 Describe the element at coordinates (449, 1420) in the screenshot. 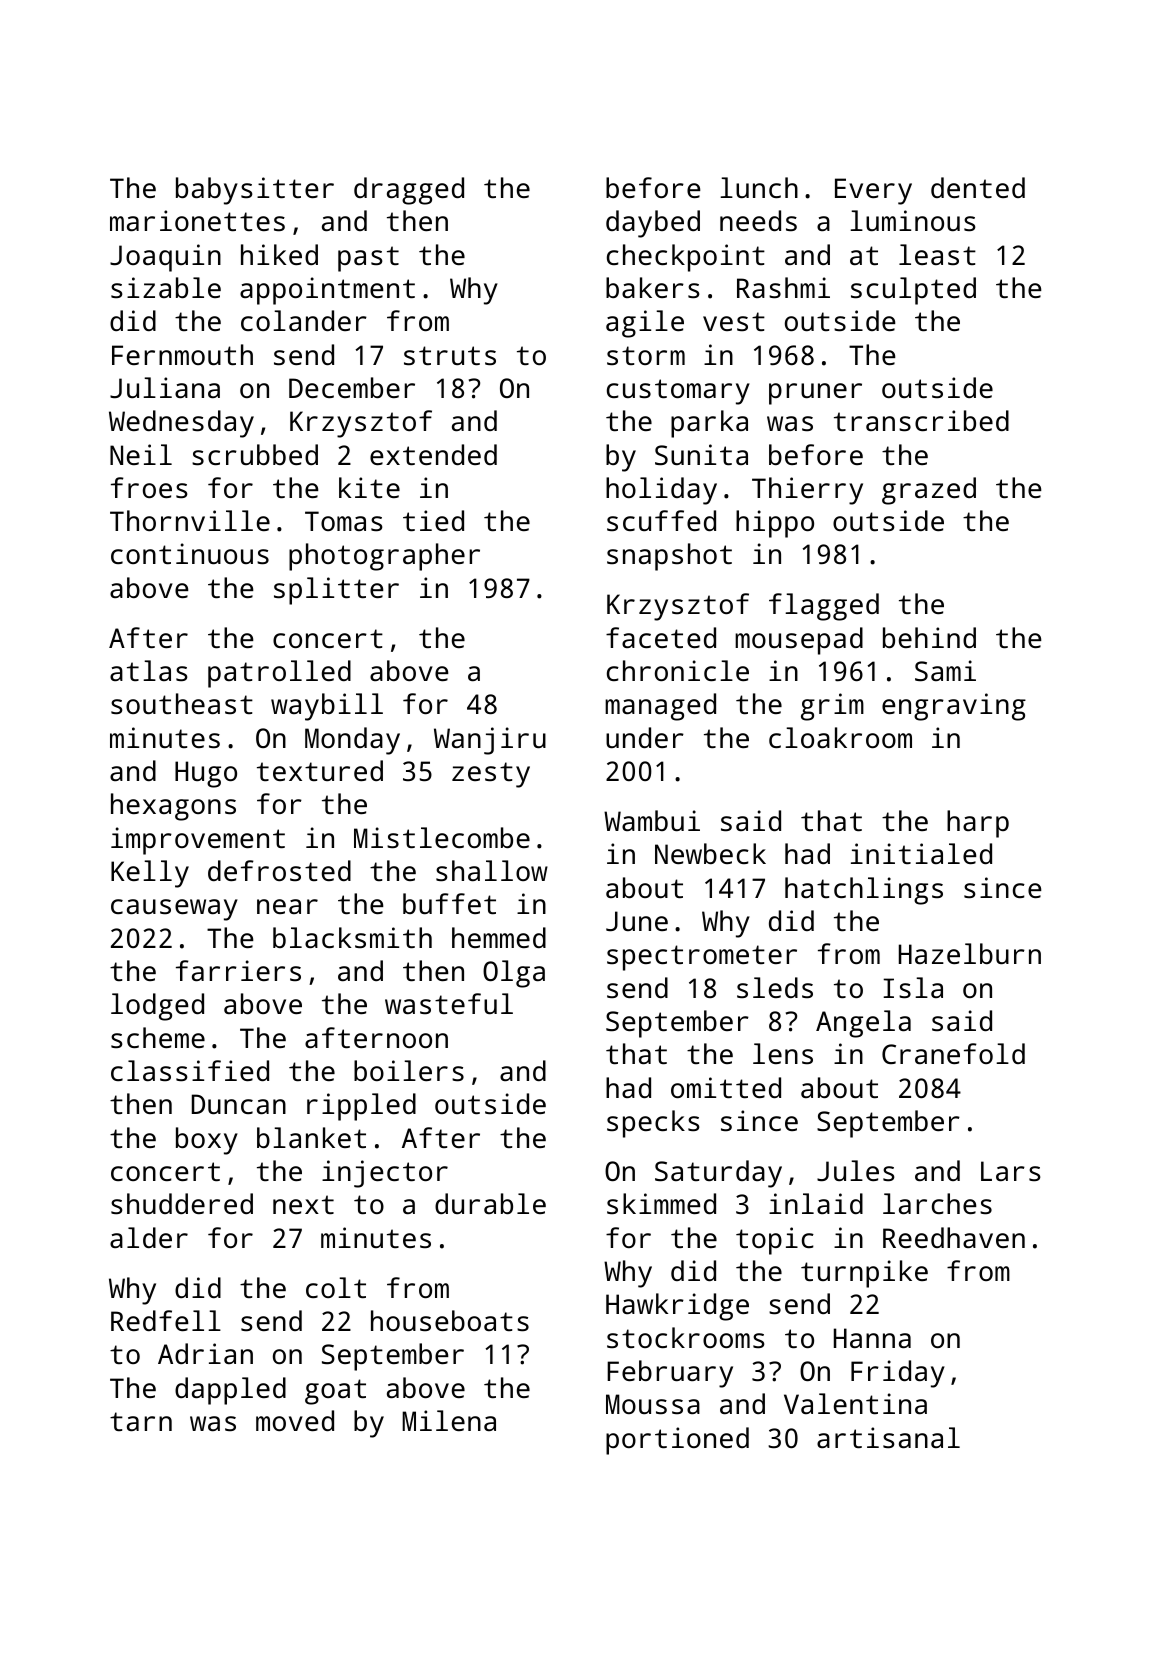

I see `Milena` at that location.
